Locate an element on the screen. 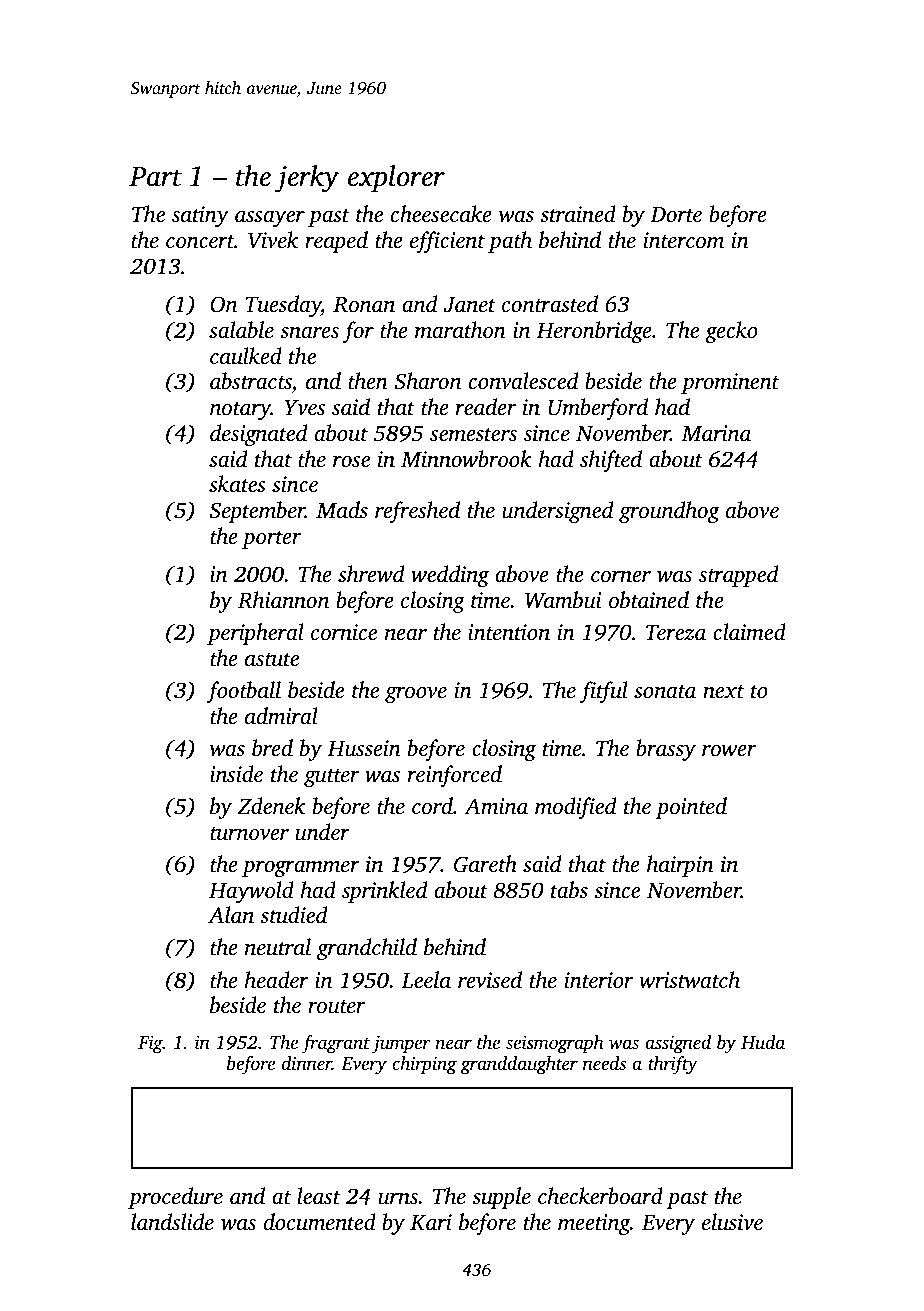  Sharon is located at coordinates (427, 381).
